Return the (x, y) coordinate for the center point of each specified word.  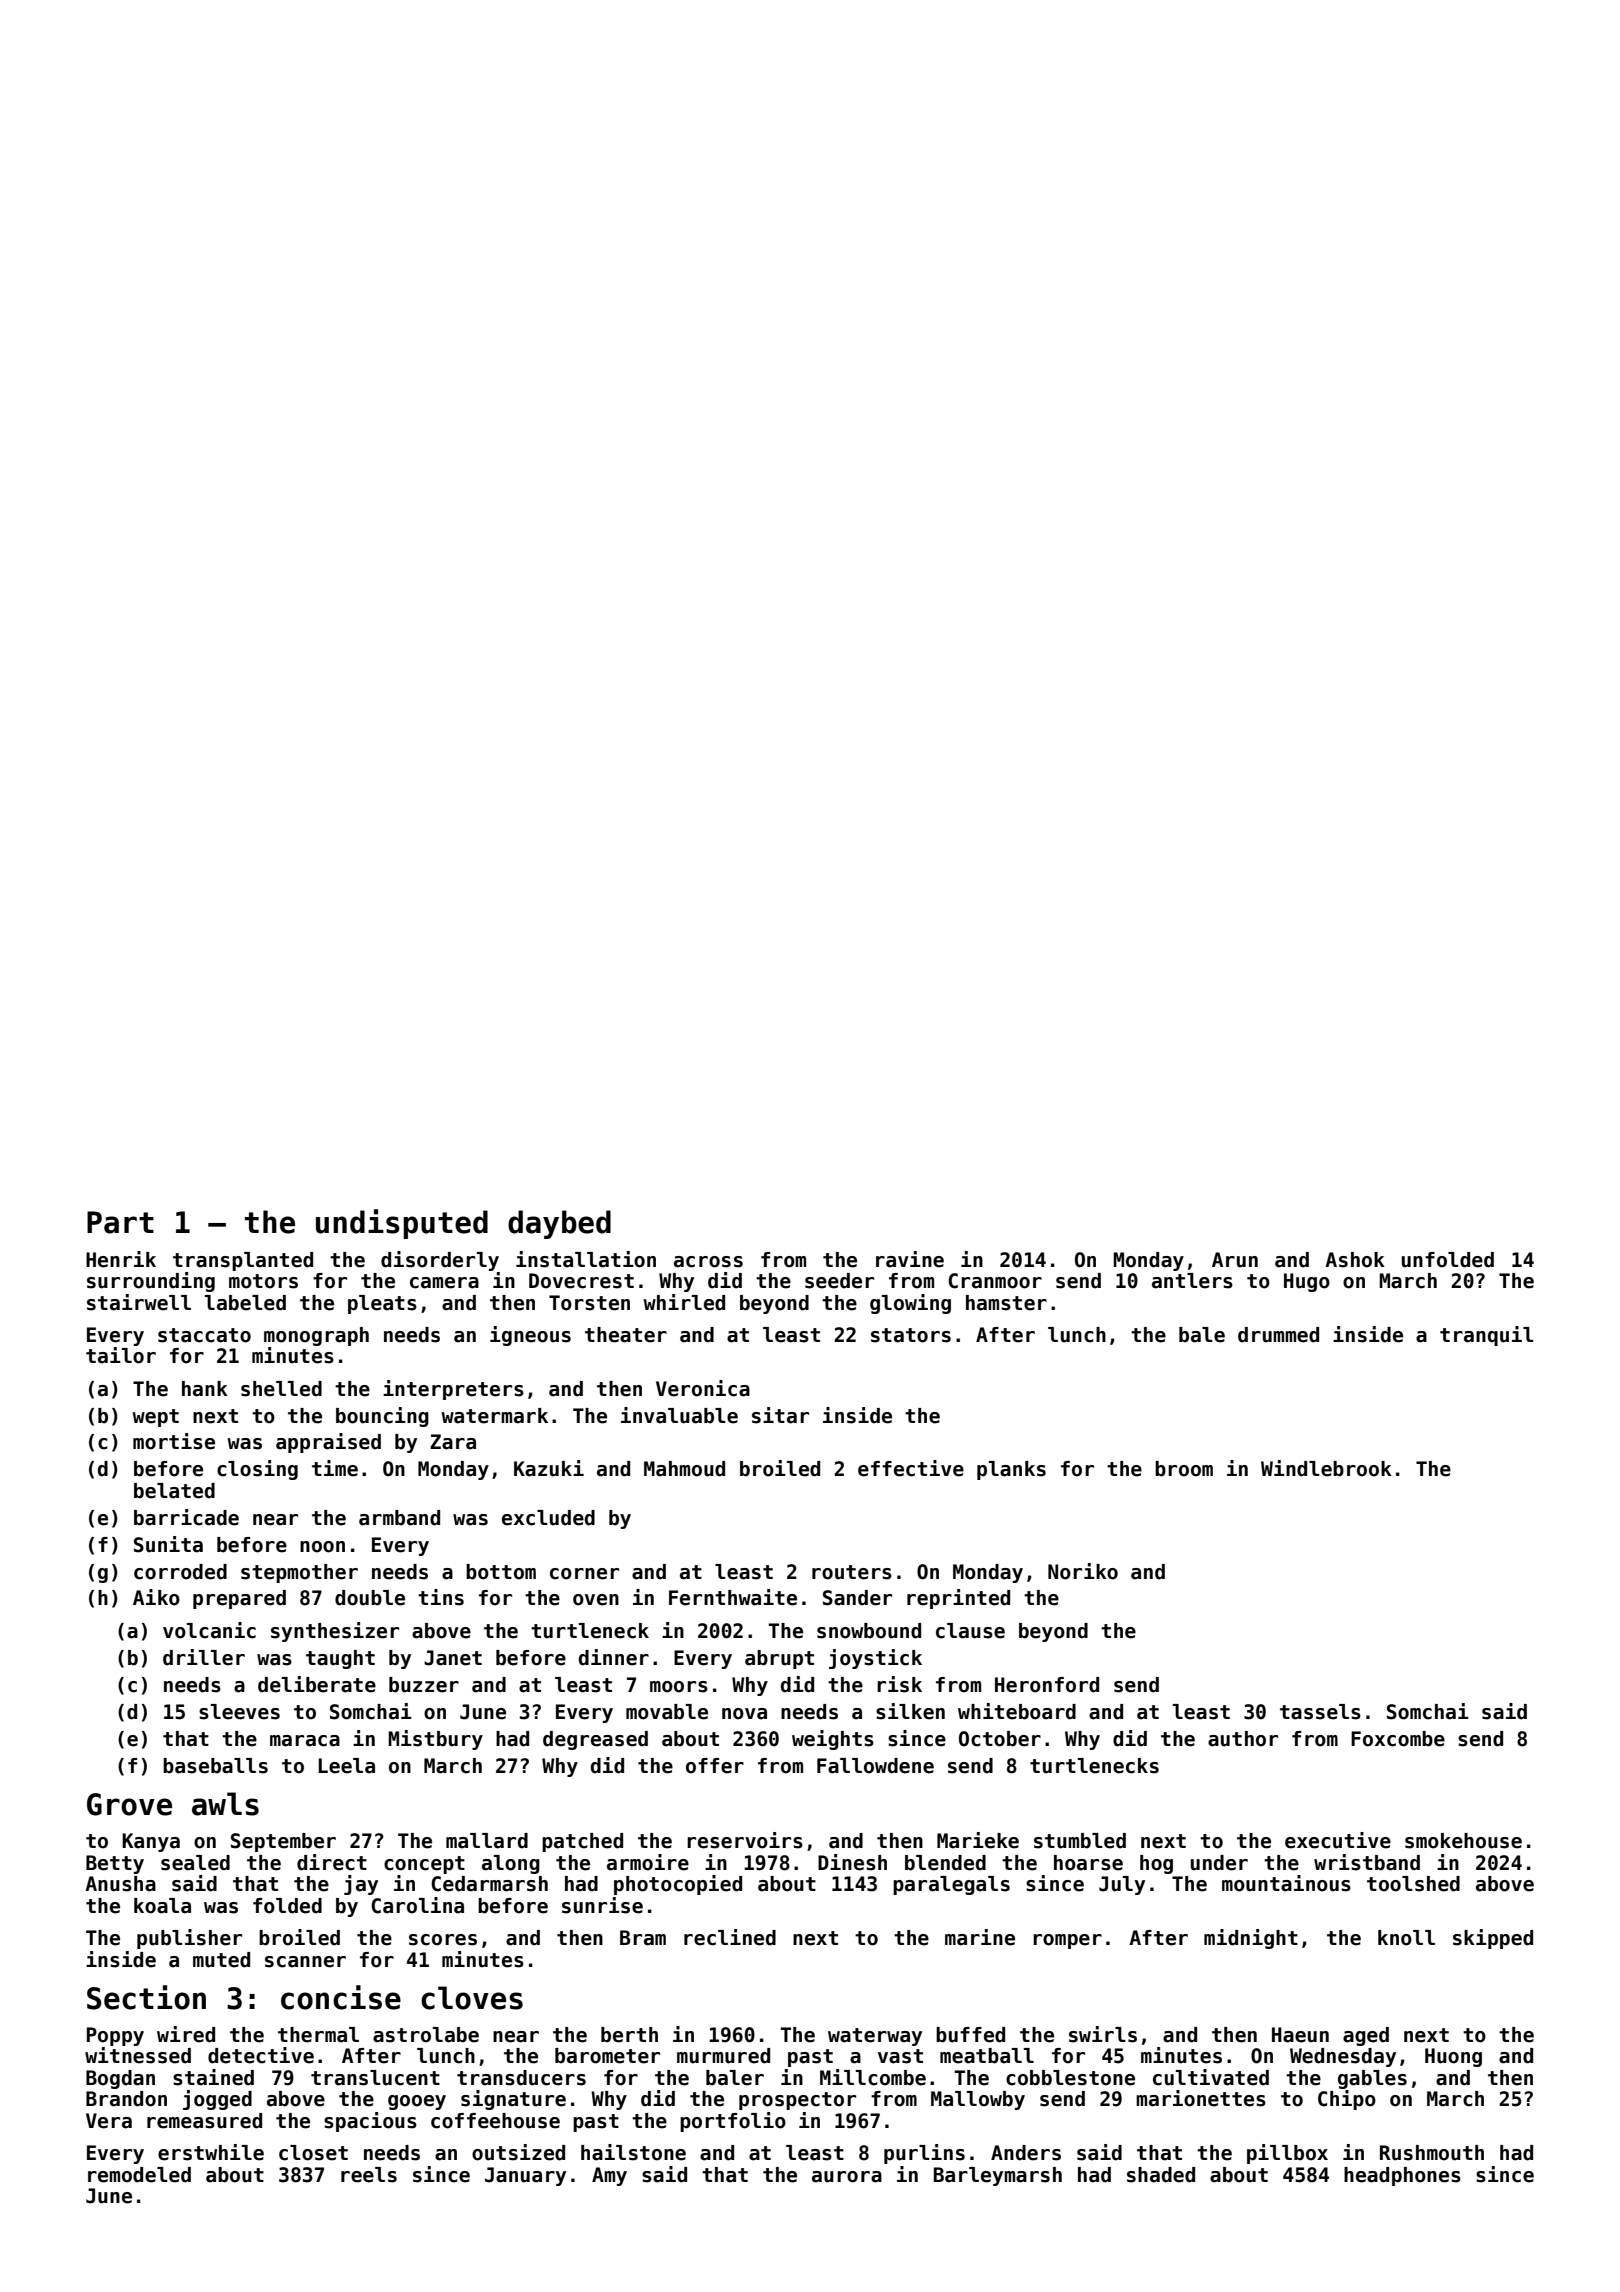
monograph (316, 1336)
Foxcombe (1398, 1739)
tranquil (1487, 1336)
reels (369, 2175)
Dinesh (852, 1862)
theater (626, 1335)
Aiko (156, 1597)
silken (910, 1711)
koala (162, 1906)
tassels (1320, 1712)
